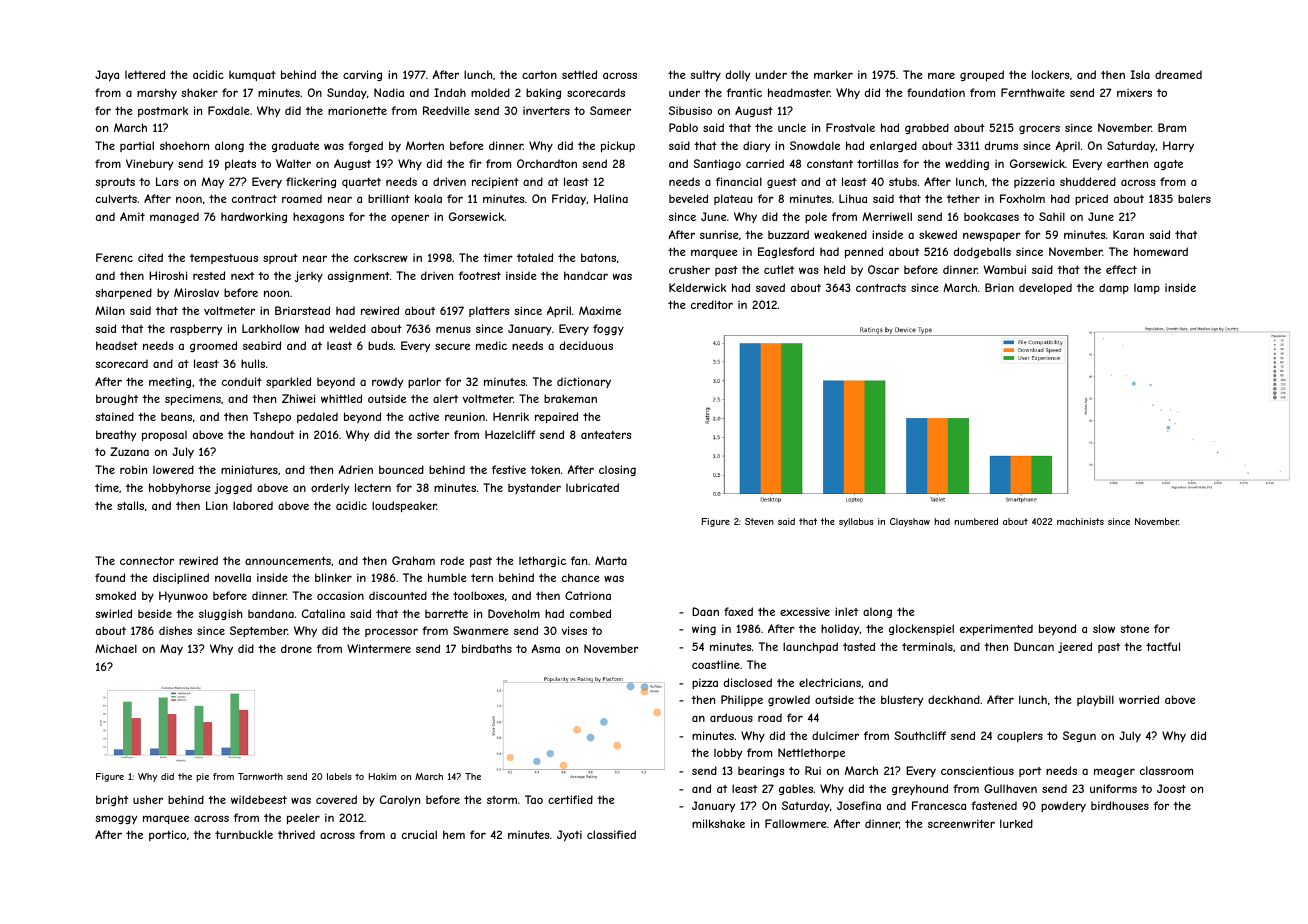 Image resolution: width=1308 pixels, height=924 pixels. What do you see at coordinates (318, 217) in the screenshot?
I see `hexagons` at bounding box center [318, 217].
